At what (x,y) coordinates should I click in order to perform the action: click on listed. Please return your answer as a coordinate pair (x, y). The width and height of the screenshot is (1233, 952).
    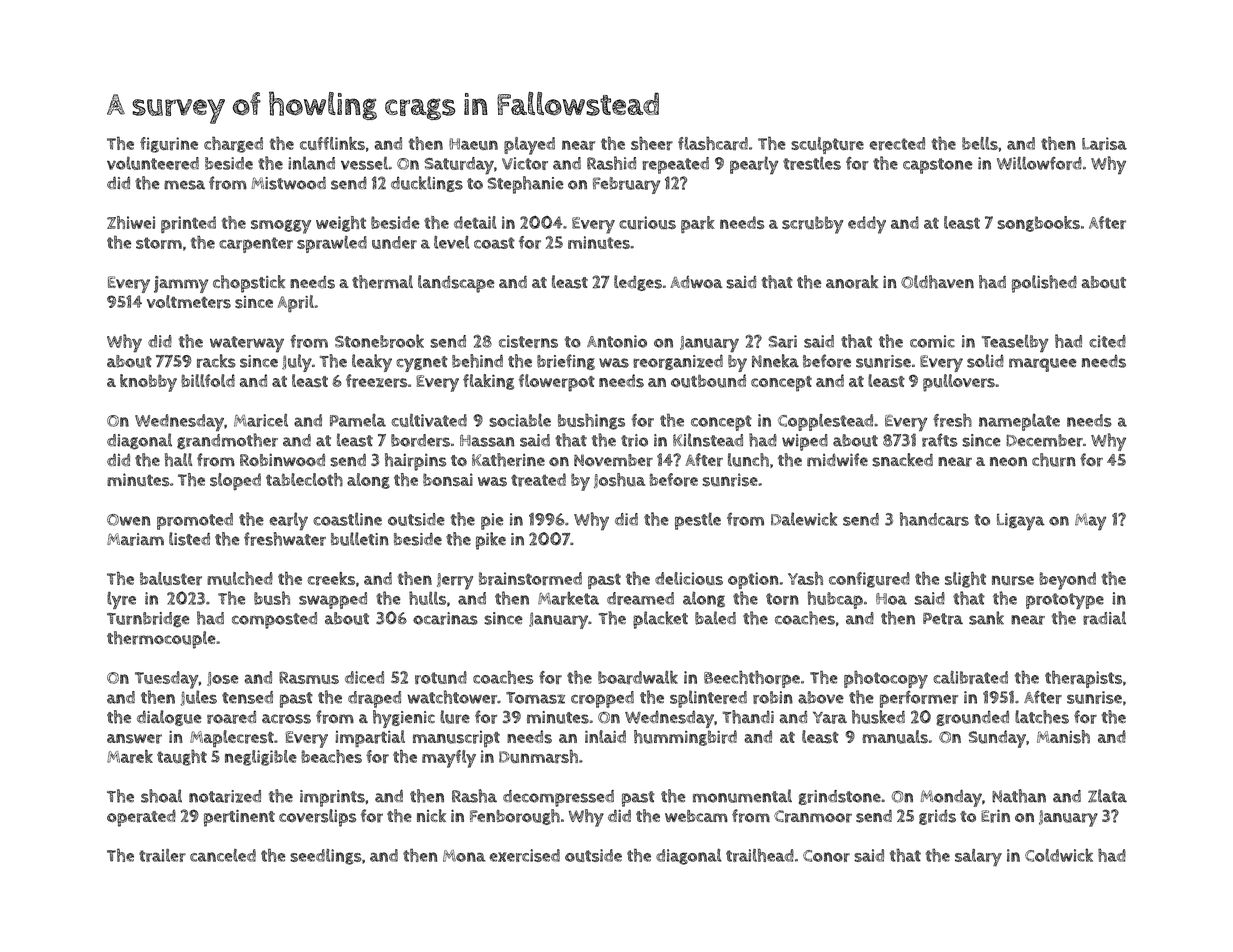
    Looking at the image, I should click on (189, 539).
